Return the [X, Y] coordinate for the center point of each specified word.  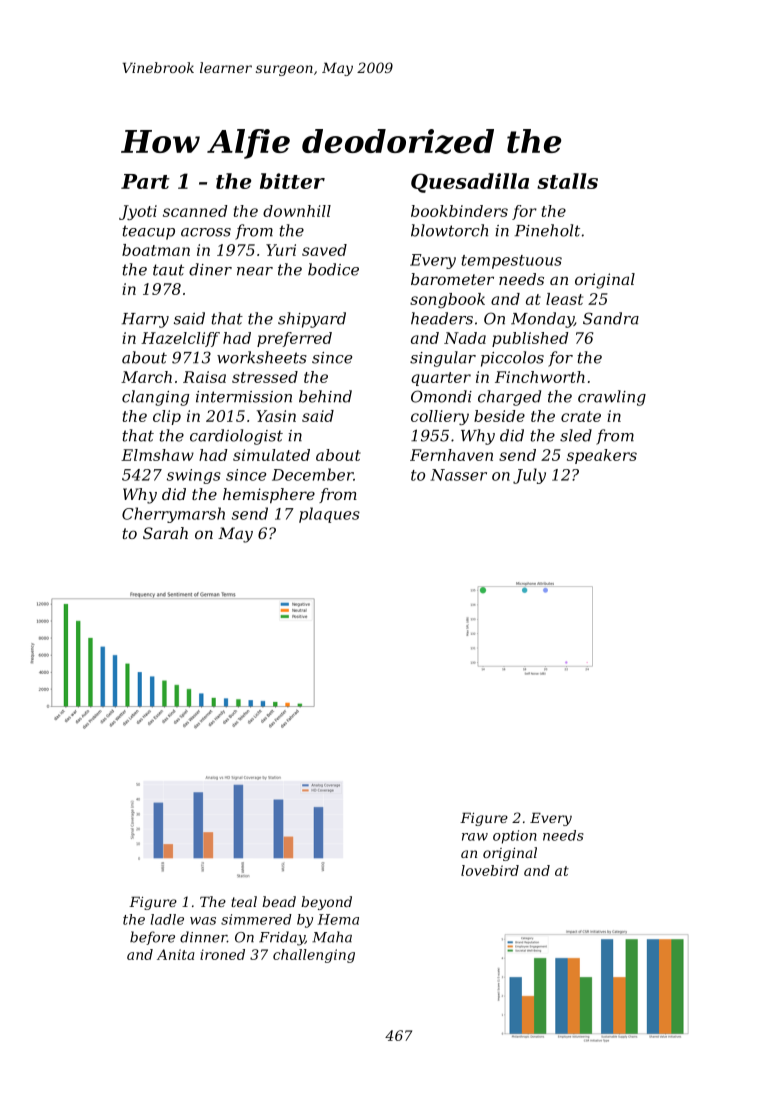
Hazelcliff [180, 339]
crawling [612, 398]
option [515, 837]
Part [145, 181]
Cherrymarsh [173, 515]
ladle [167, 919]
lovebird [490, 870]
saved [324, 250]
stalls [567, 181]
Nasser [458, 475]
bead [279, 901]
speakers [602, 456]
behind [325, 396]
